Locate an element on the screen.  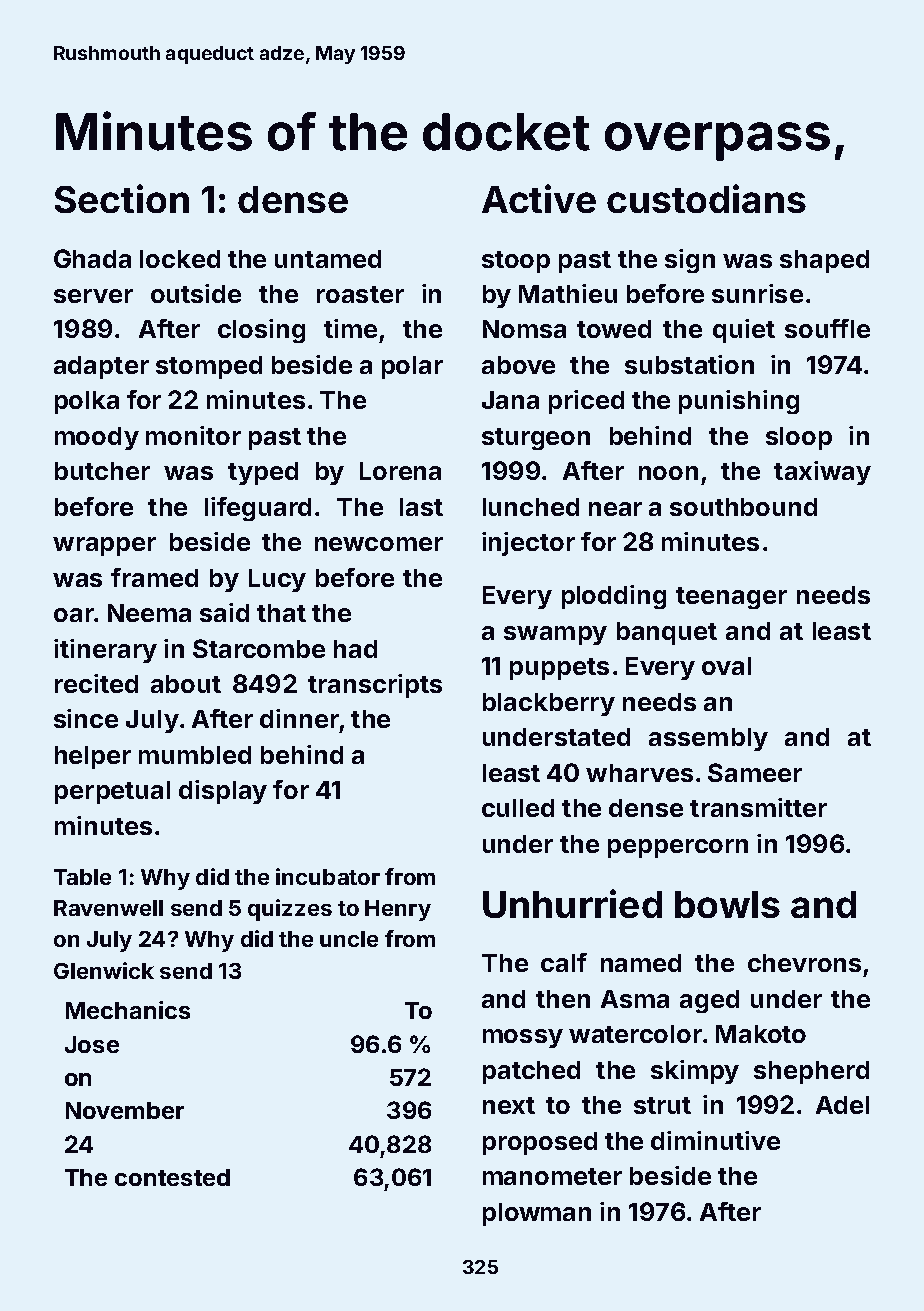
time is located at coordinates (350, 328).
